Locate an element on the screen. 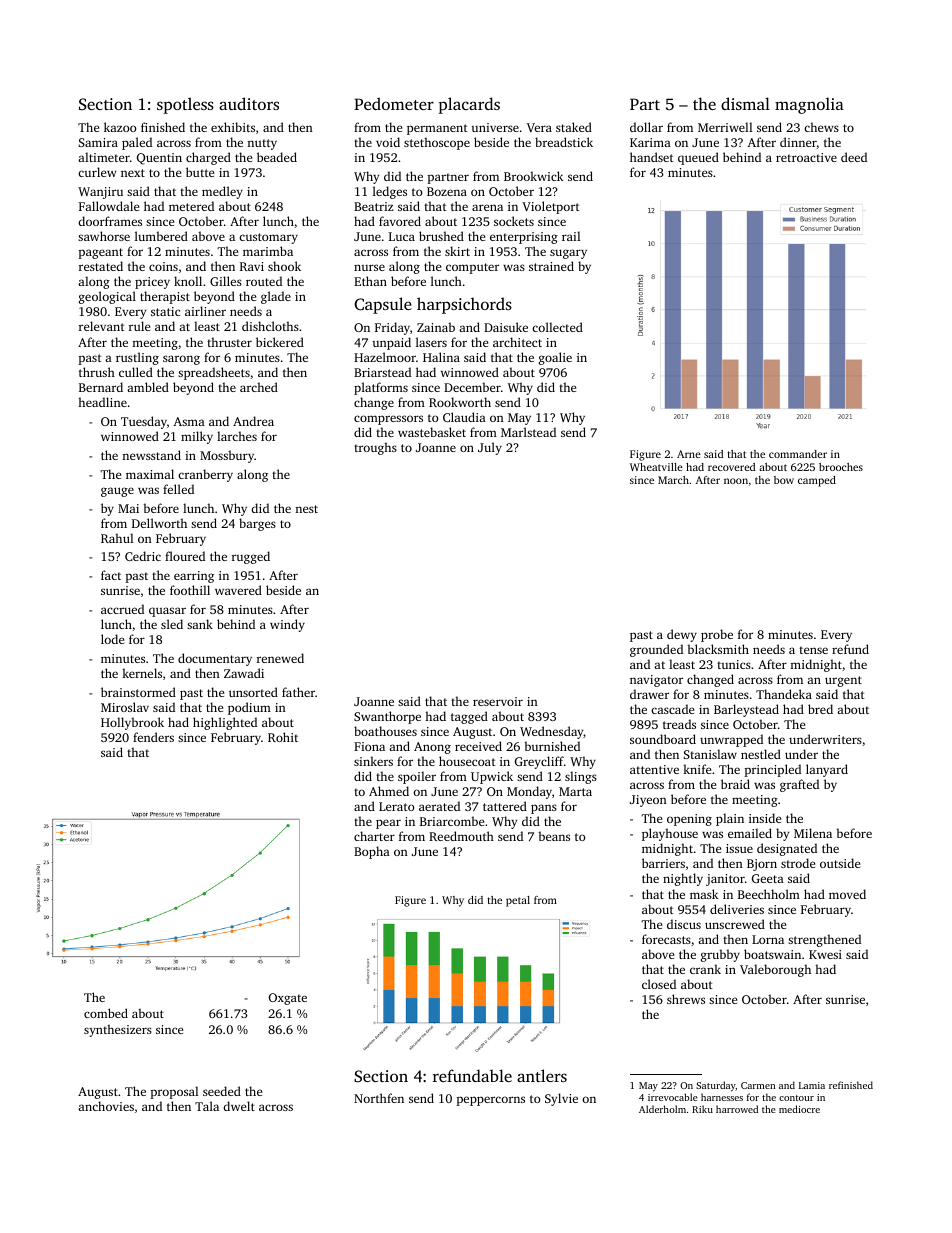 This screenshot has height=1233, width=952. bickered is located at coordinates (280, 342).
